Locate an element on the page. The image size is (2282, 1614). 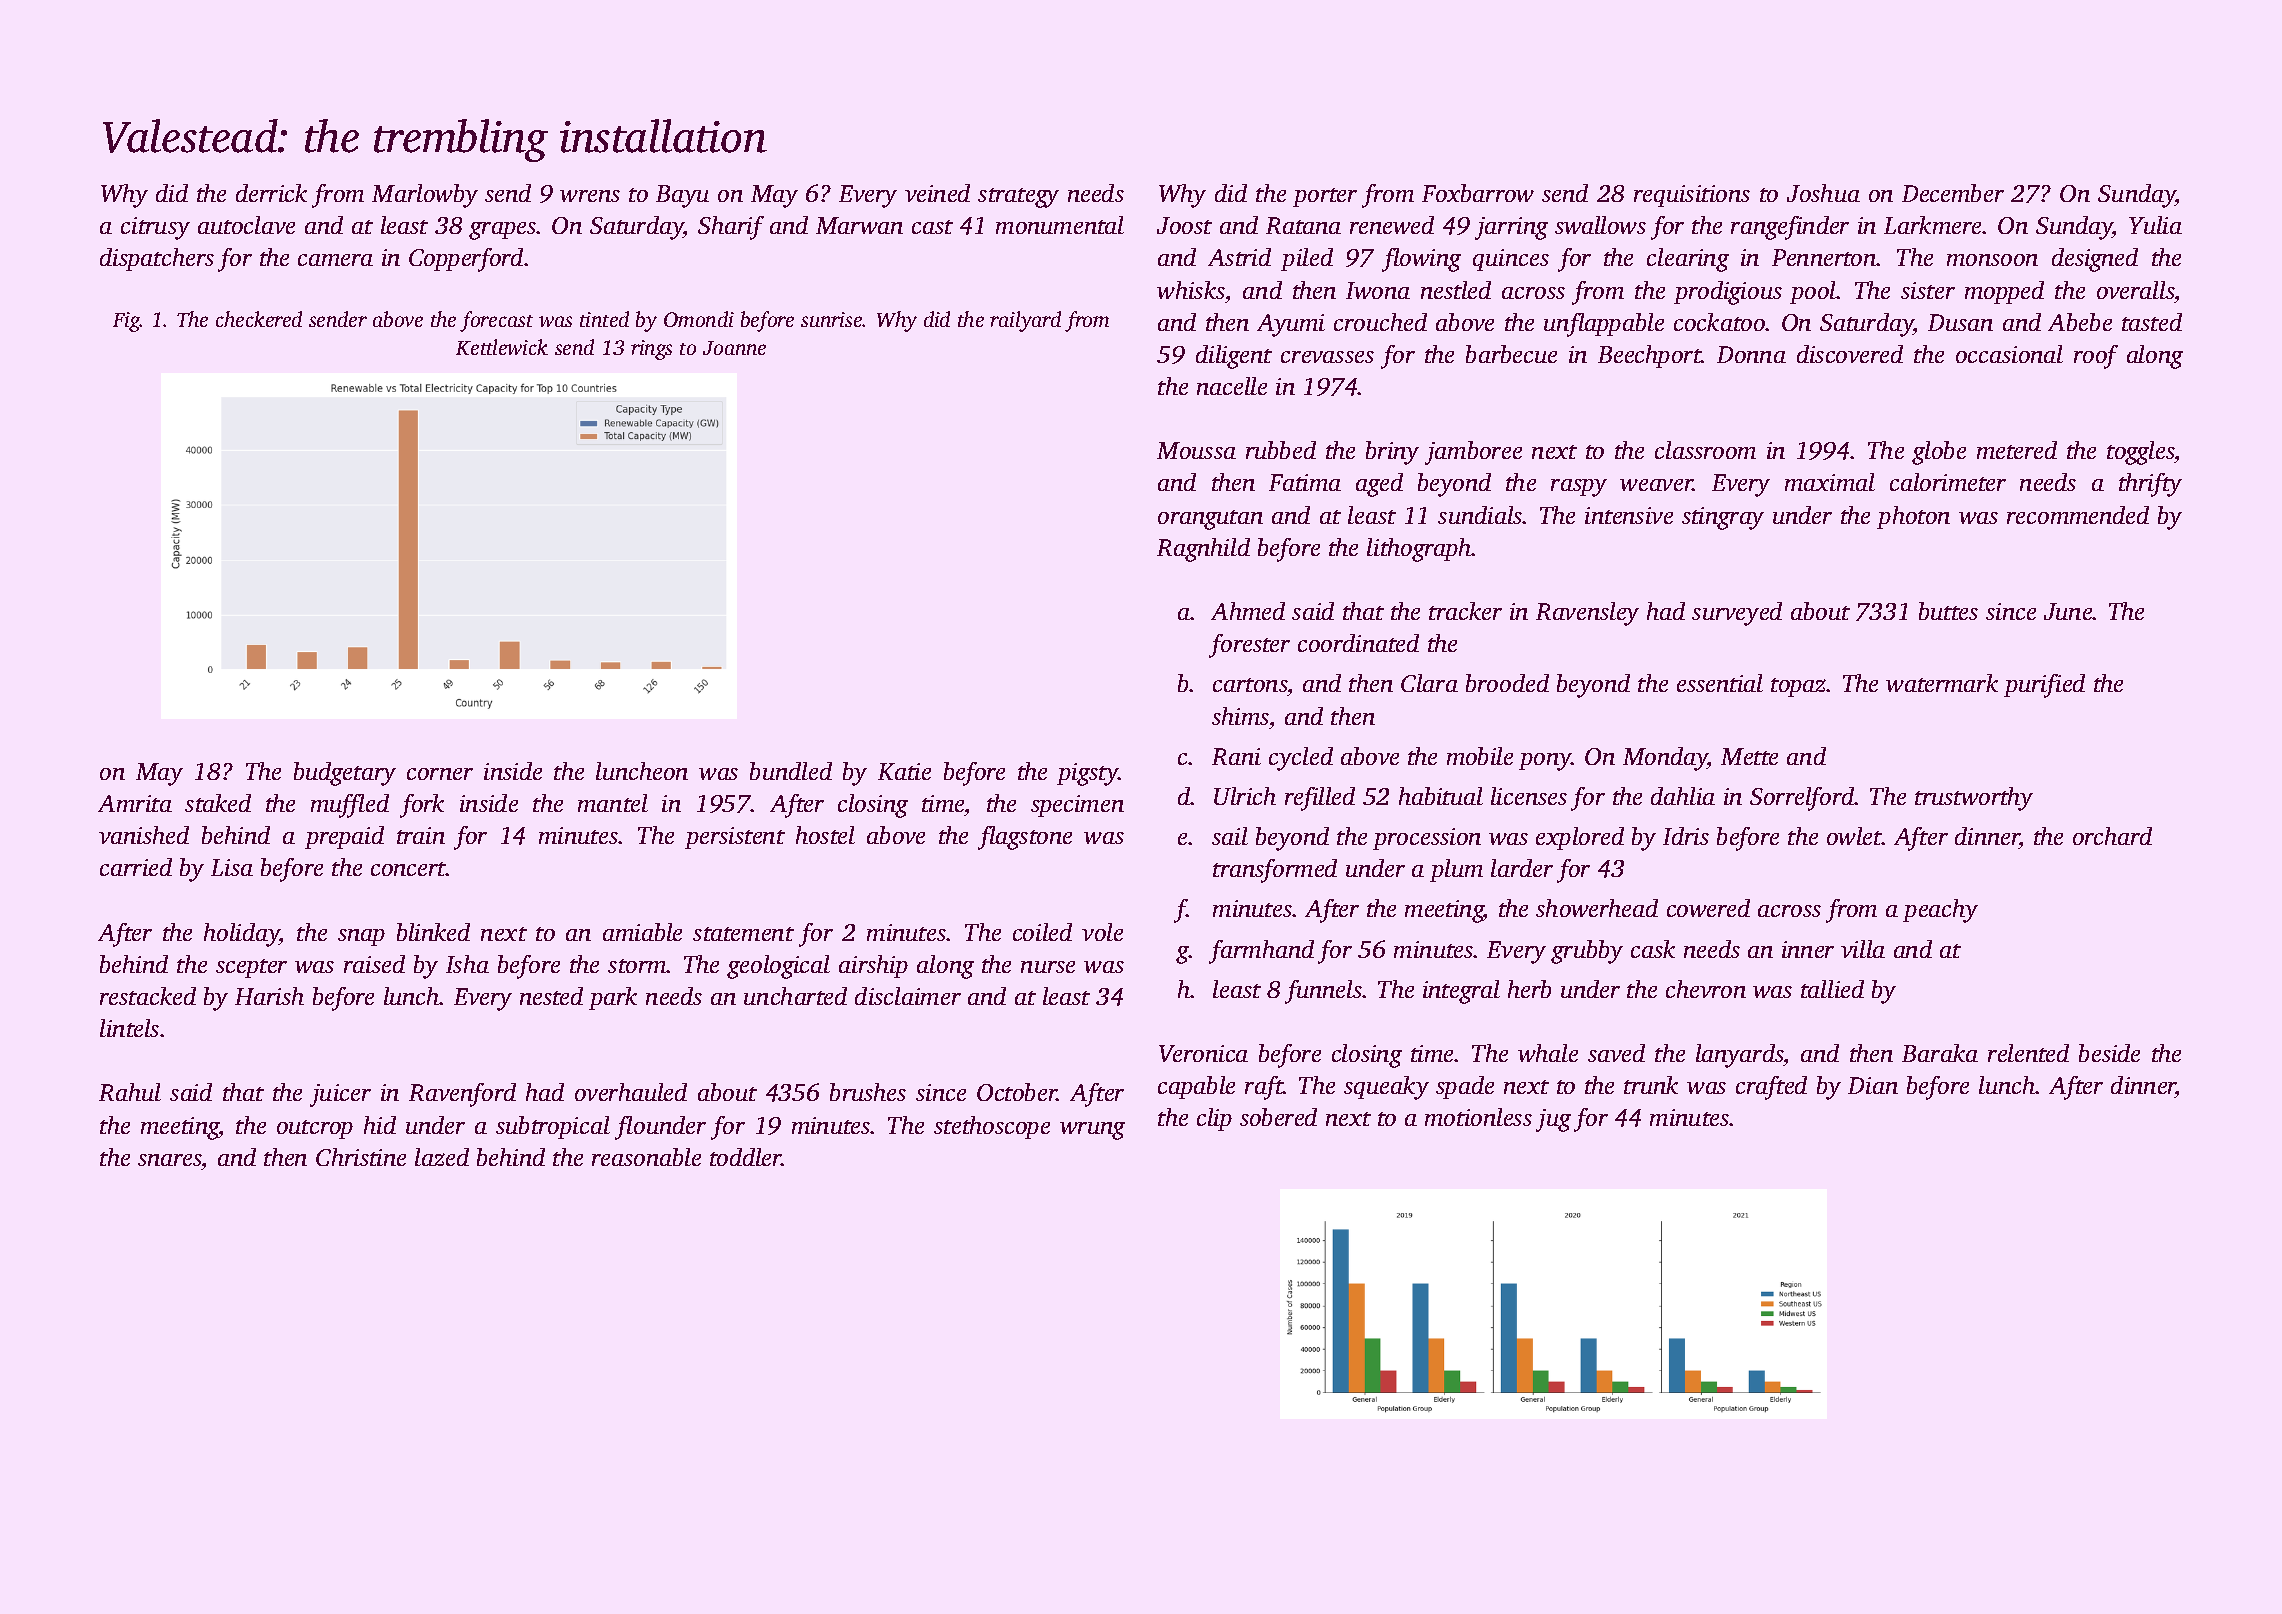
Joshua is located at coordinates (1823, 193).
